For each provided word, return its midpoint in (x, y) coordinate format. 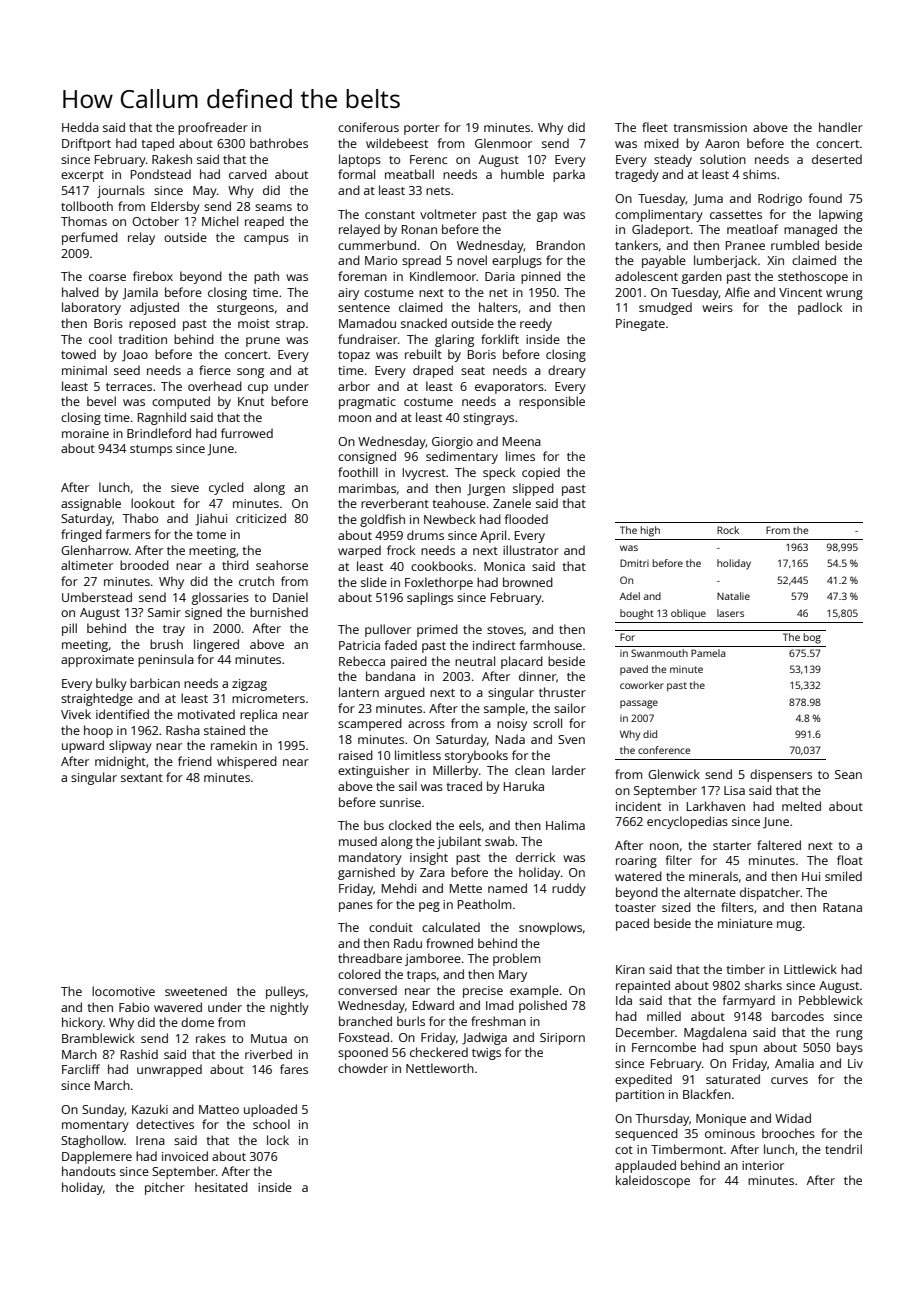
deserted (837, 159)
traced (464, 786)
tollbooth (87, 206)
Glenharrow (95, 550)
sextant (142, 778)
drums (425, 535)
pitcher (165, 1188)
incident (638, 806)
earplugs (517, 261)
